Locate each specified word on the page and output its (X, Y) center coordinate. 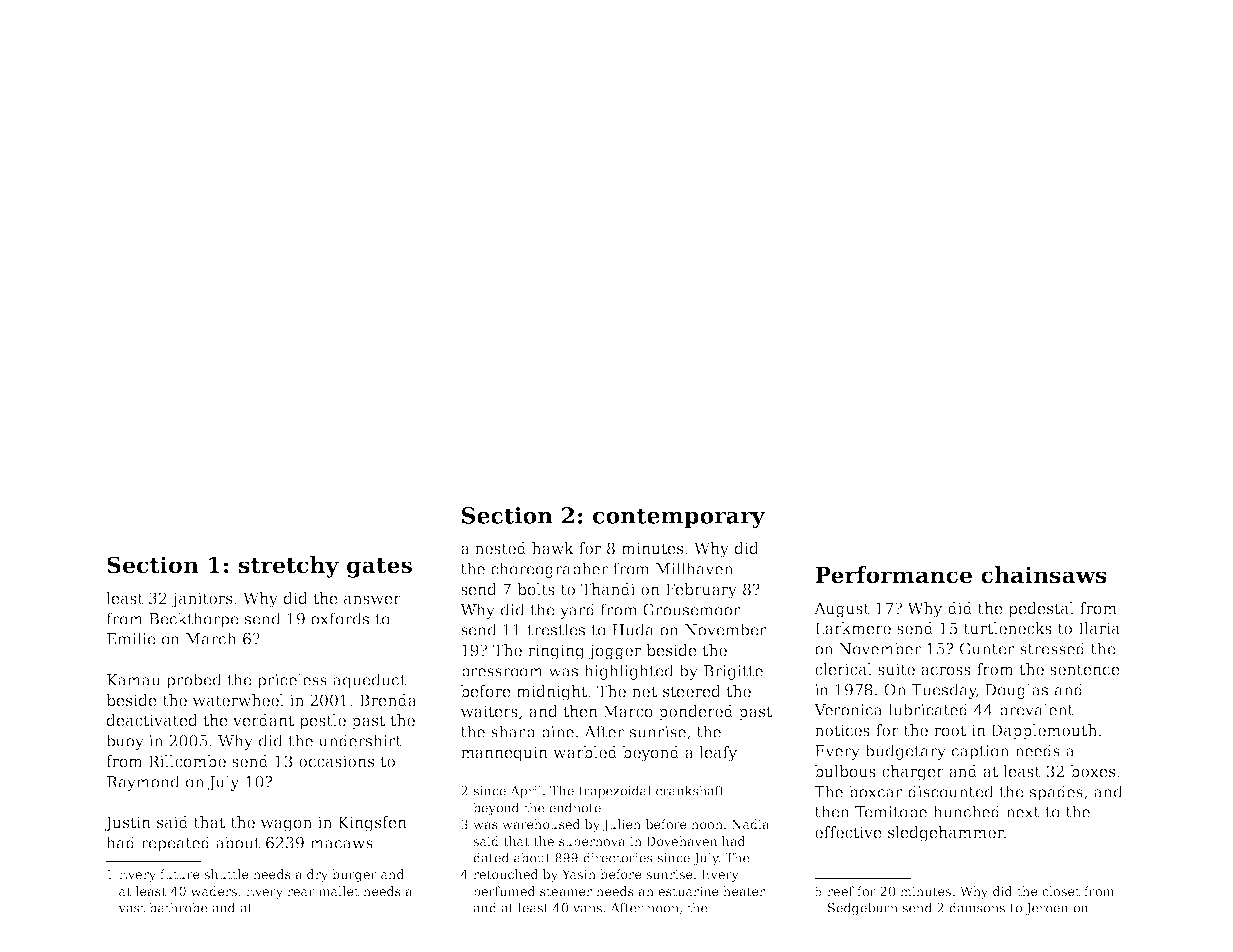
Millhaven (694, 568)
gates (379, 568)
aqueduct (369, 681)
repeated (175, 844)
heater (744, 891)
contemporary (679, 518)
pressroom (502, 674)
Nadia (750, 824)
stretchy (289, 567)
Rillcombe (187, 761)
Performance (893, 575)
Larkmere (853, 628)
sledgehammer (946, 834)
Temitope (891, 813)
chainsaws (1044, 575)
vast (131, 908)
